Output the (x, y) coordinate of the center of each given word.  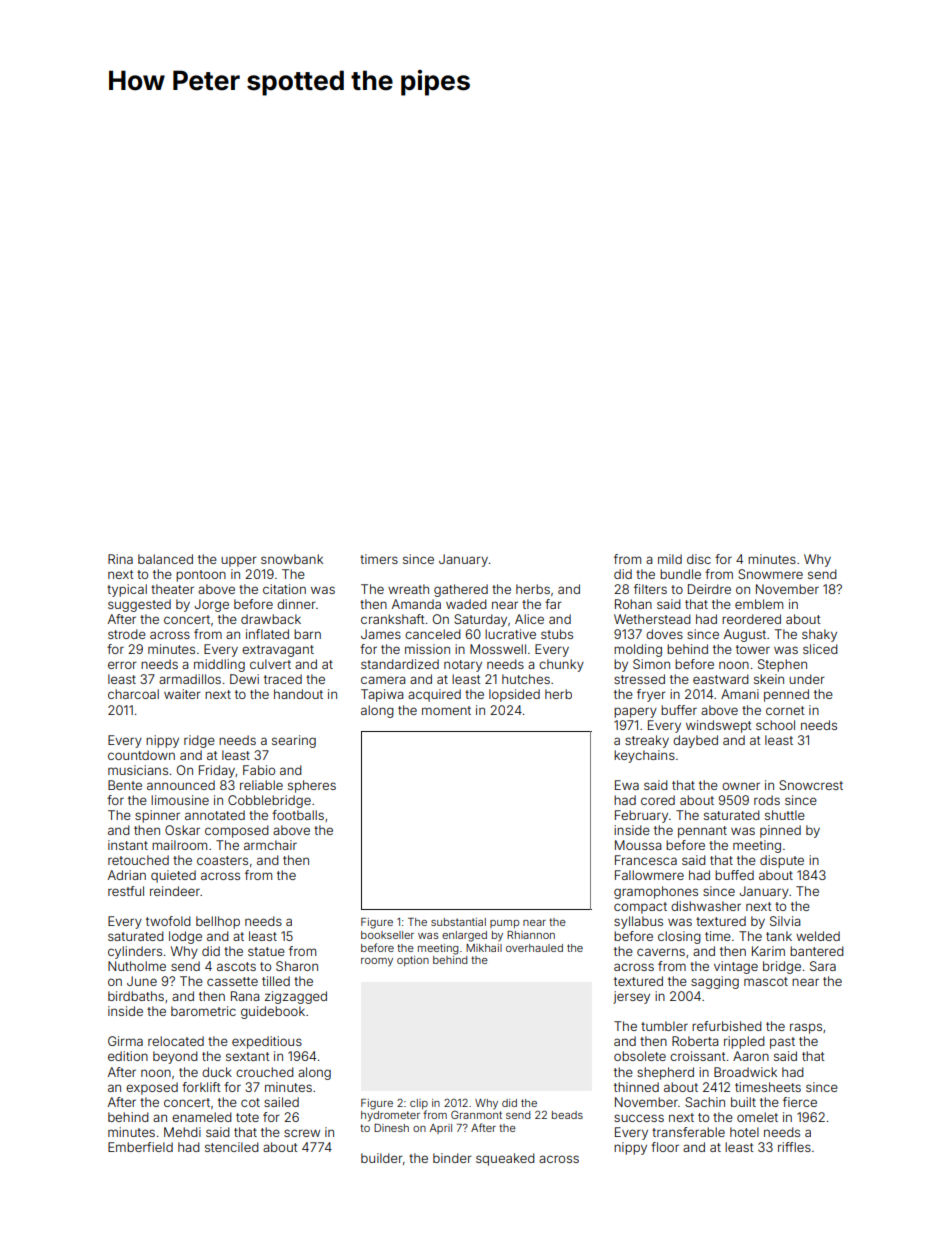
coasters (222, 860)
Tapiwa (382, 695)
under (807, 679)
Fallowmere (649, 875)
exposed (152, 1088)
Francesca (646, 860)
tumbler (664, 1026)
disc (699, 559)
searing (294, 741)
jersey (631, 997)
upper (239, 561)
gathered (461, 590)
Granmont (476, 1115)
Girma (125, 1041)
